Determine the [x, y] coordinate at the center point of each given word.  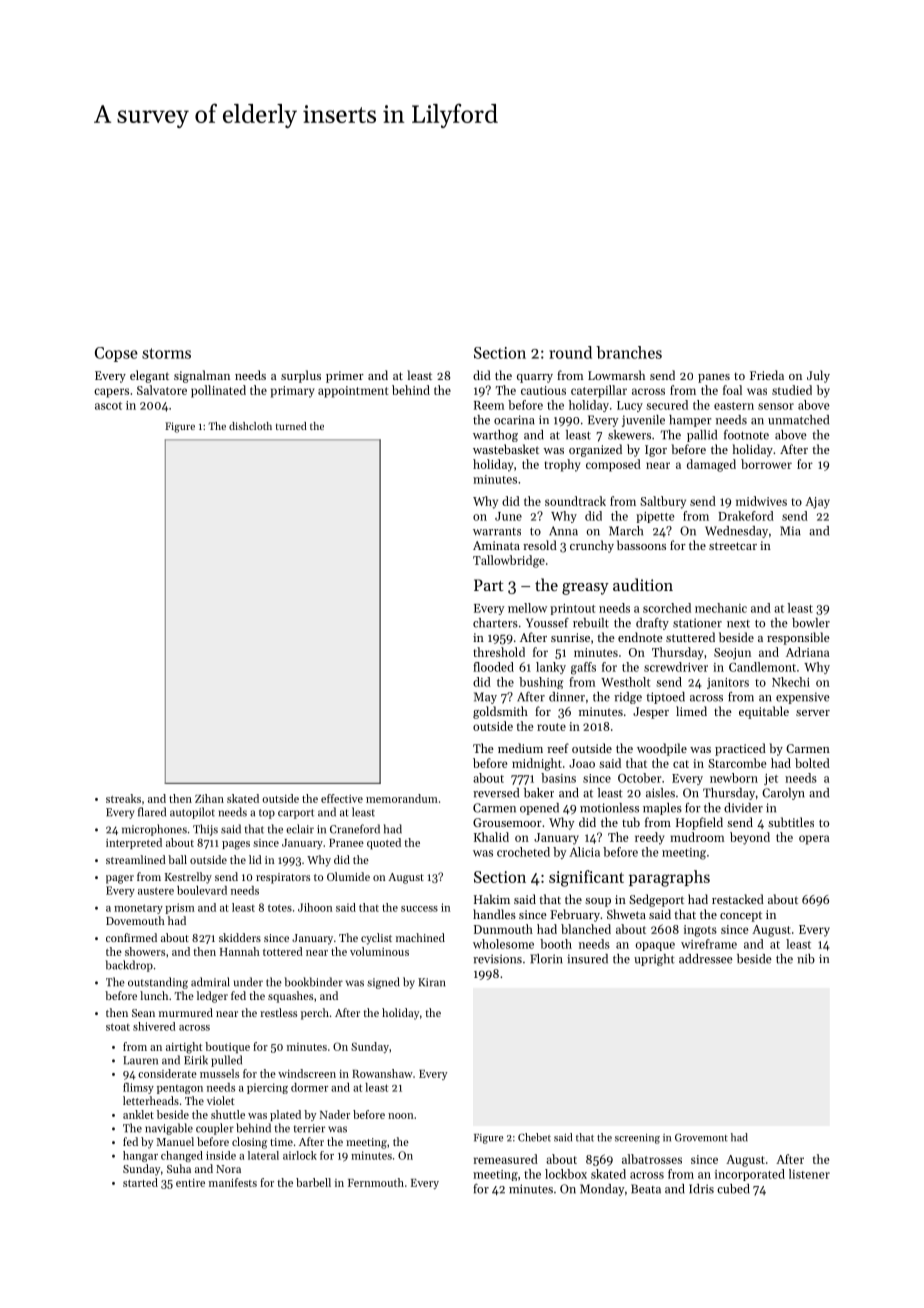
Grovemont [701, 1137]
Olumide [348, 876]
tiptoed [665, 698]
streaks [123, 798]
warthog [495, 436]
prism [180, 908]
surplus [301, 376]
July [818, 376]
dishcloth [250, 426]
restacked [738, 899]
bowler [811, 623]
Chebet [534, 1137]
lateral [263, 1155]
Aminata [496, 545]
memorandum [402, 798]
